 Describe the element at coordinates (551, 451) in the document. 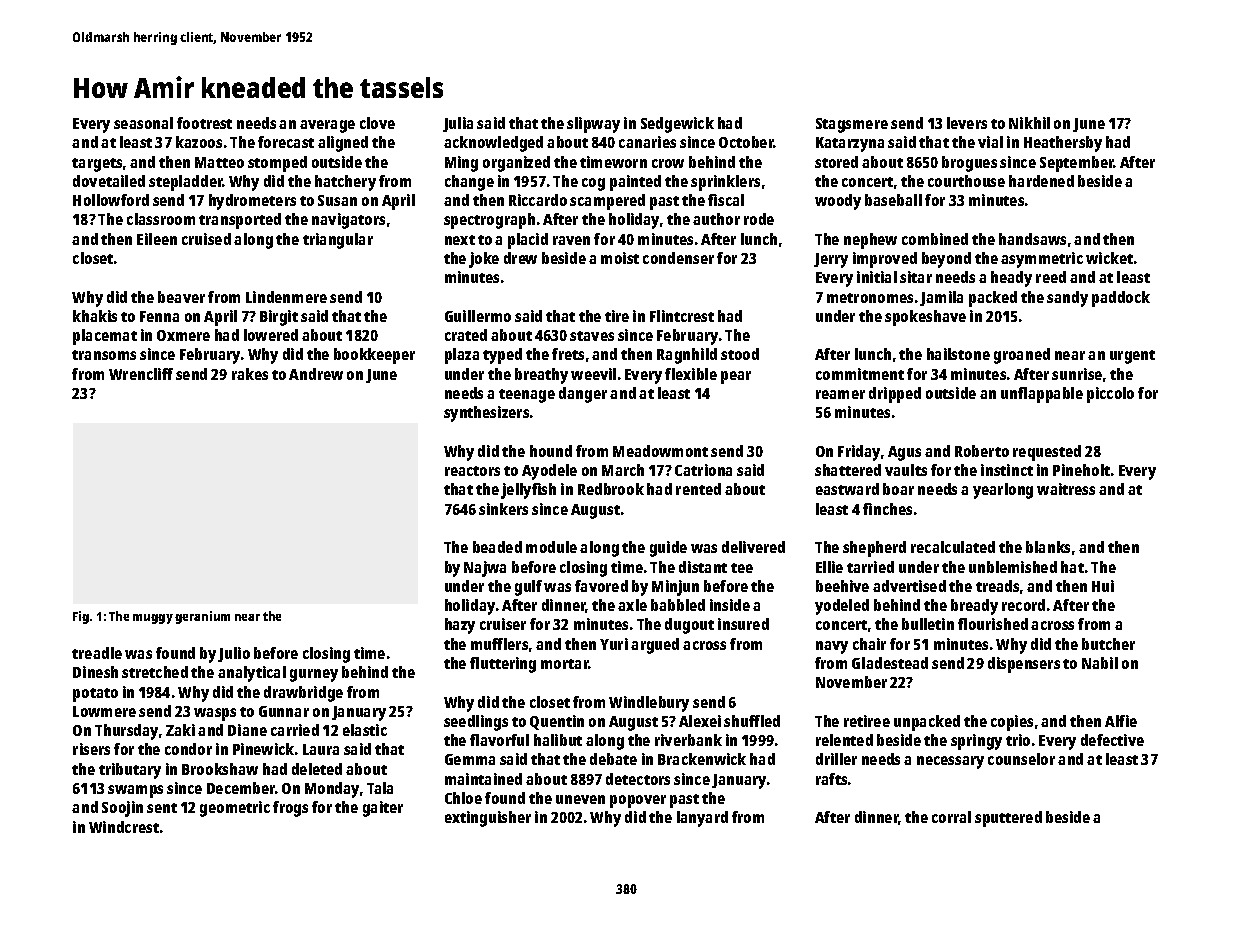

I see `hound` at that location.
